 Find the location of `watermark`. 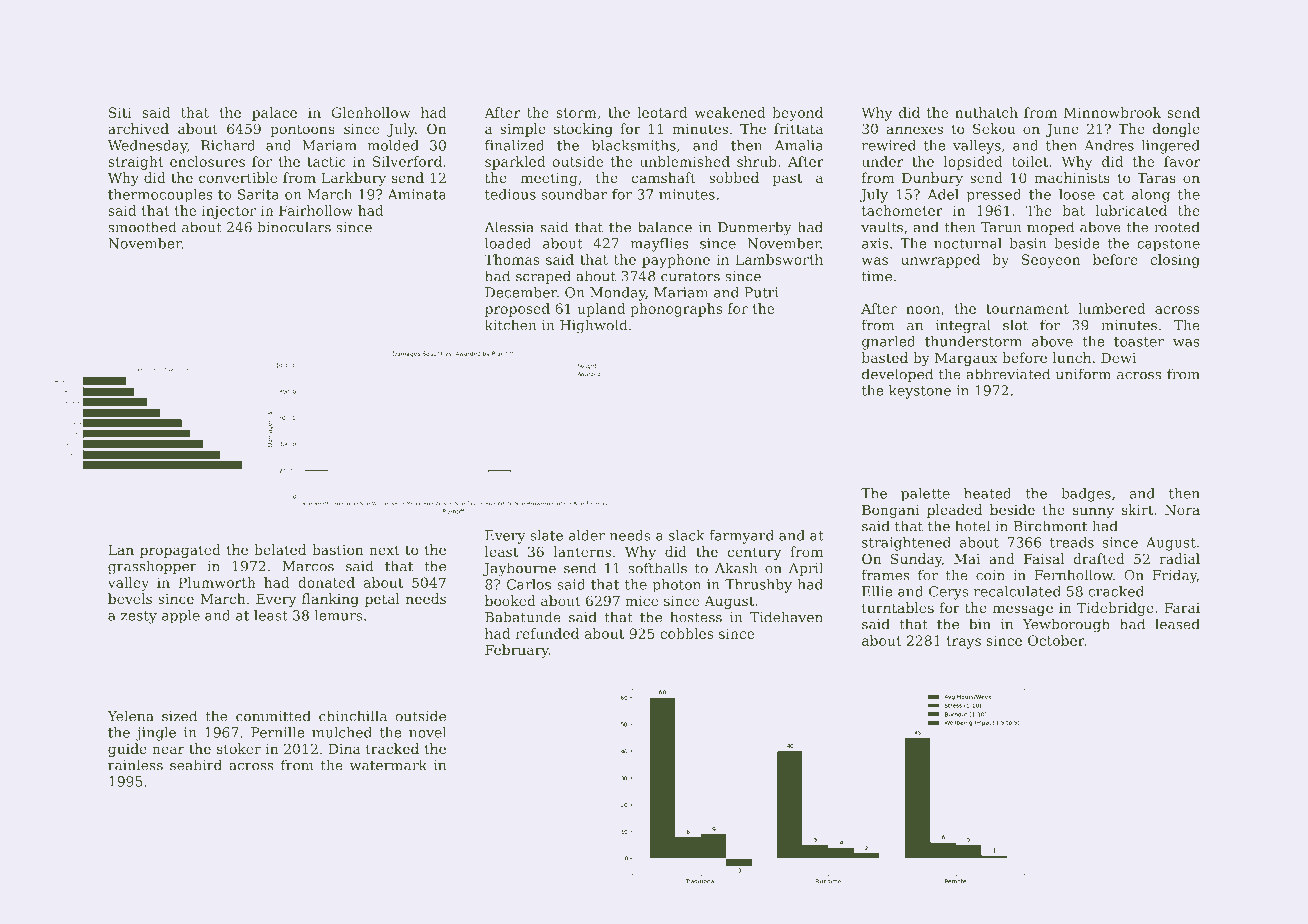

watermark is located at coordinates (388, 765).
